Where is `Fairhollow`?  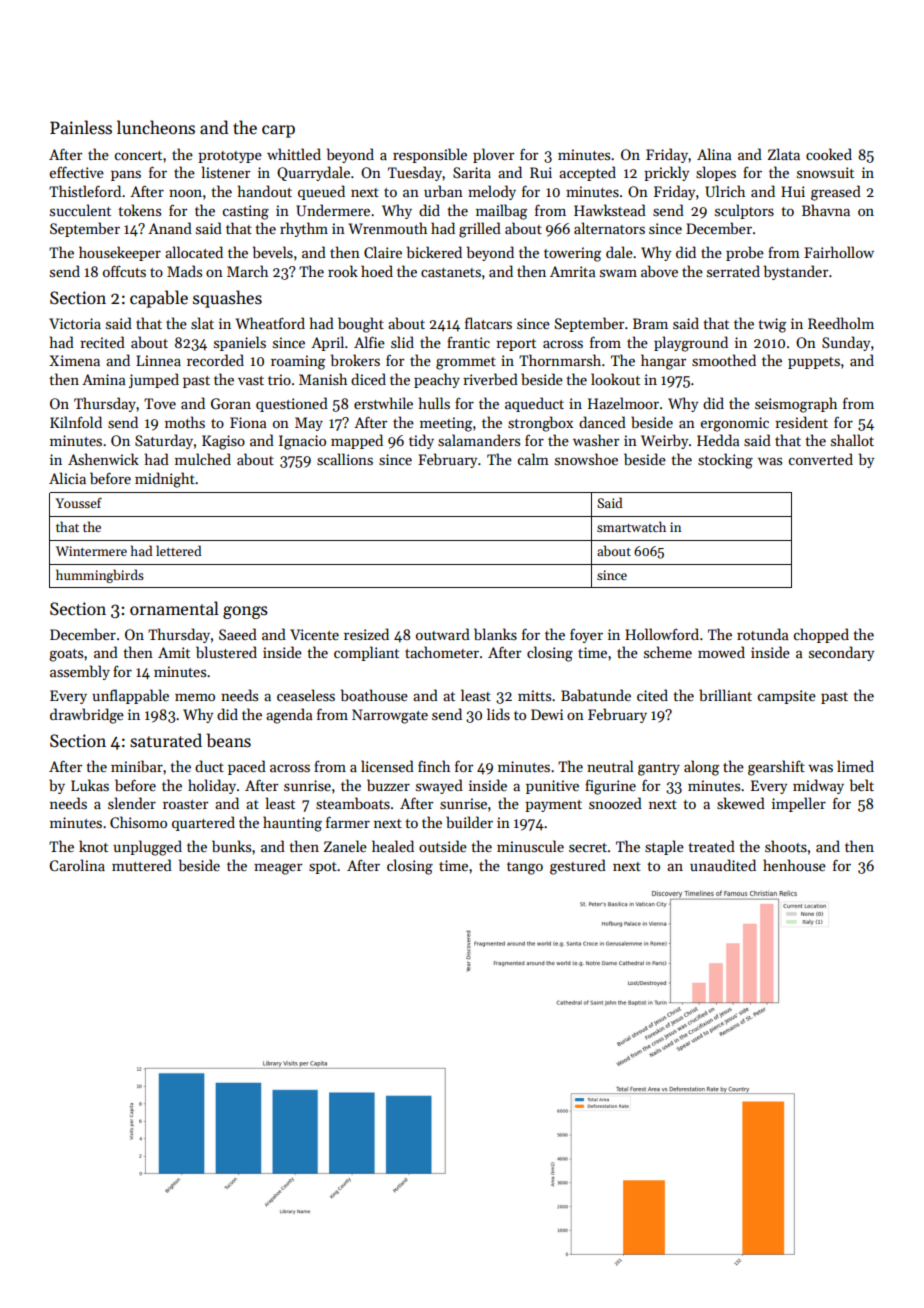 Fairhollow is located at coordinates (839, 252).
